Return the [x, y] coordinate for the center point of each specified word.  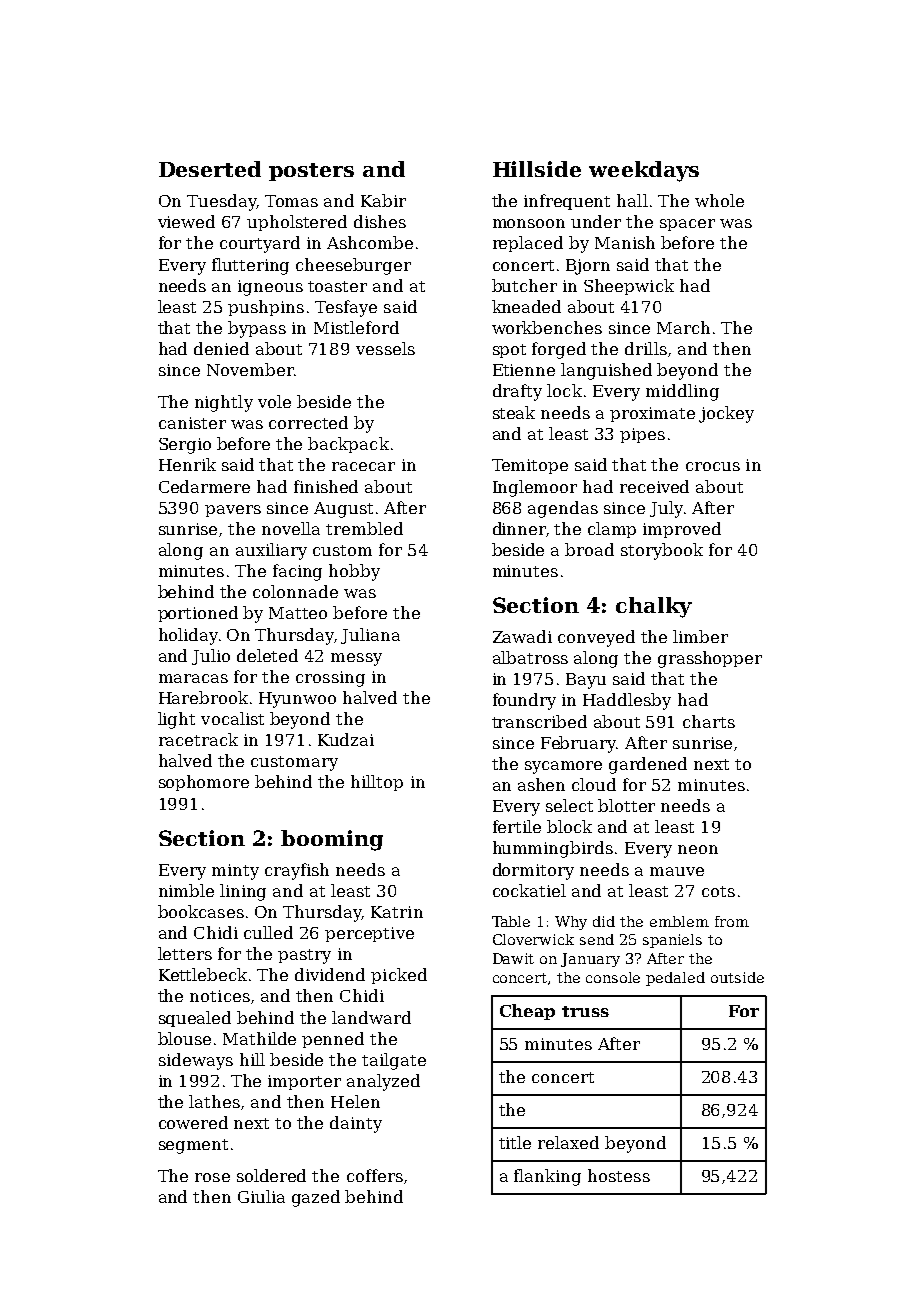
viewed [186, 221]
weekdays [644, 171]
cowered [193, 1122]
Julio [211, 657]
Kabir [383, 200]
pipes [642, 435]
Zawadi [522, 636]
